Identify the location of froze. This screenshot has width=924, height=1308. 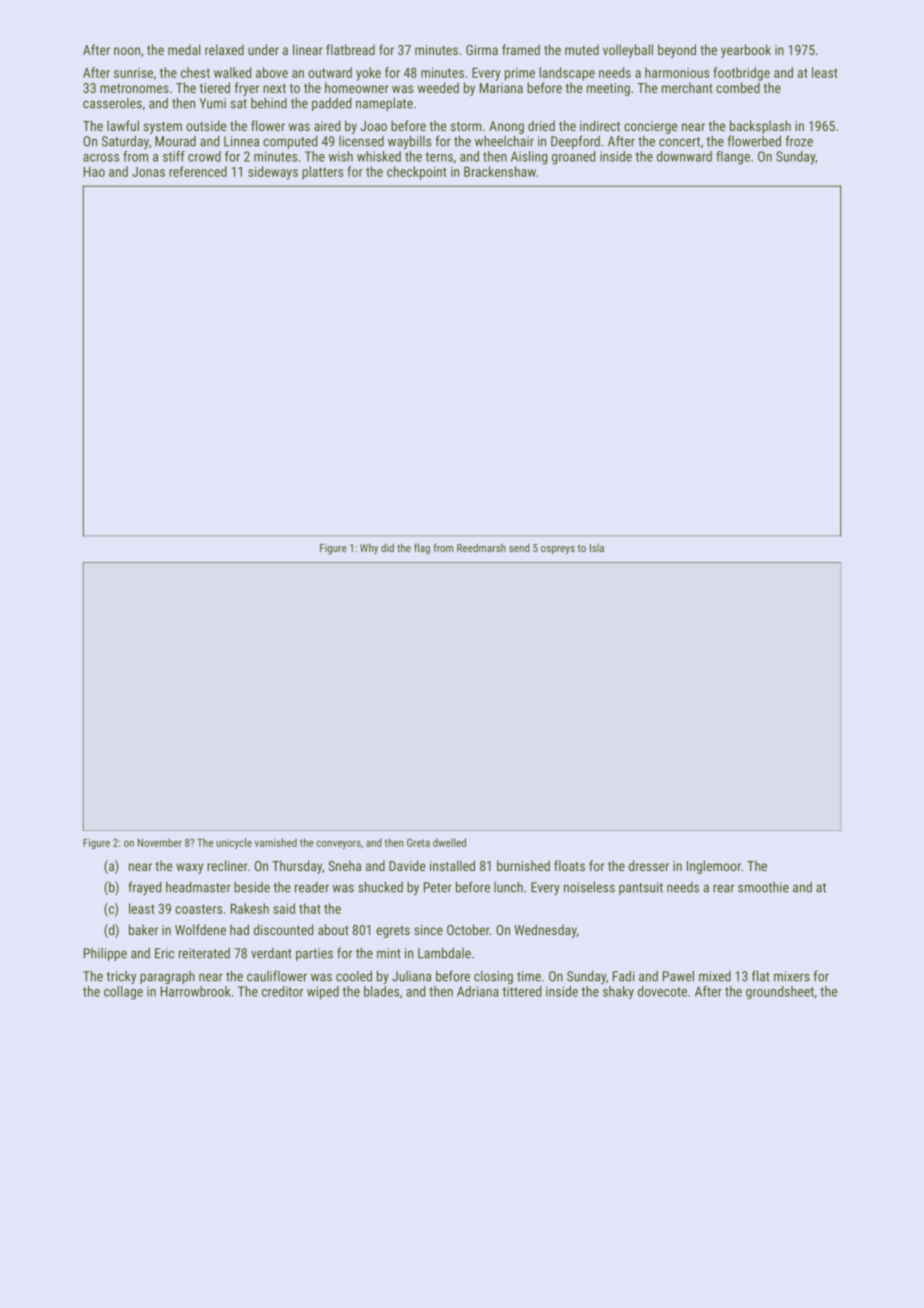
(799, 141).
